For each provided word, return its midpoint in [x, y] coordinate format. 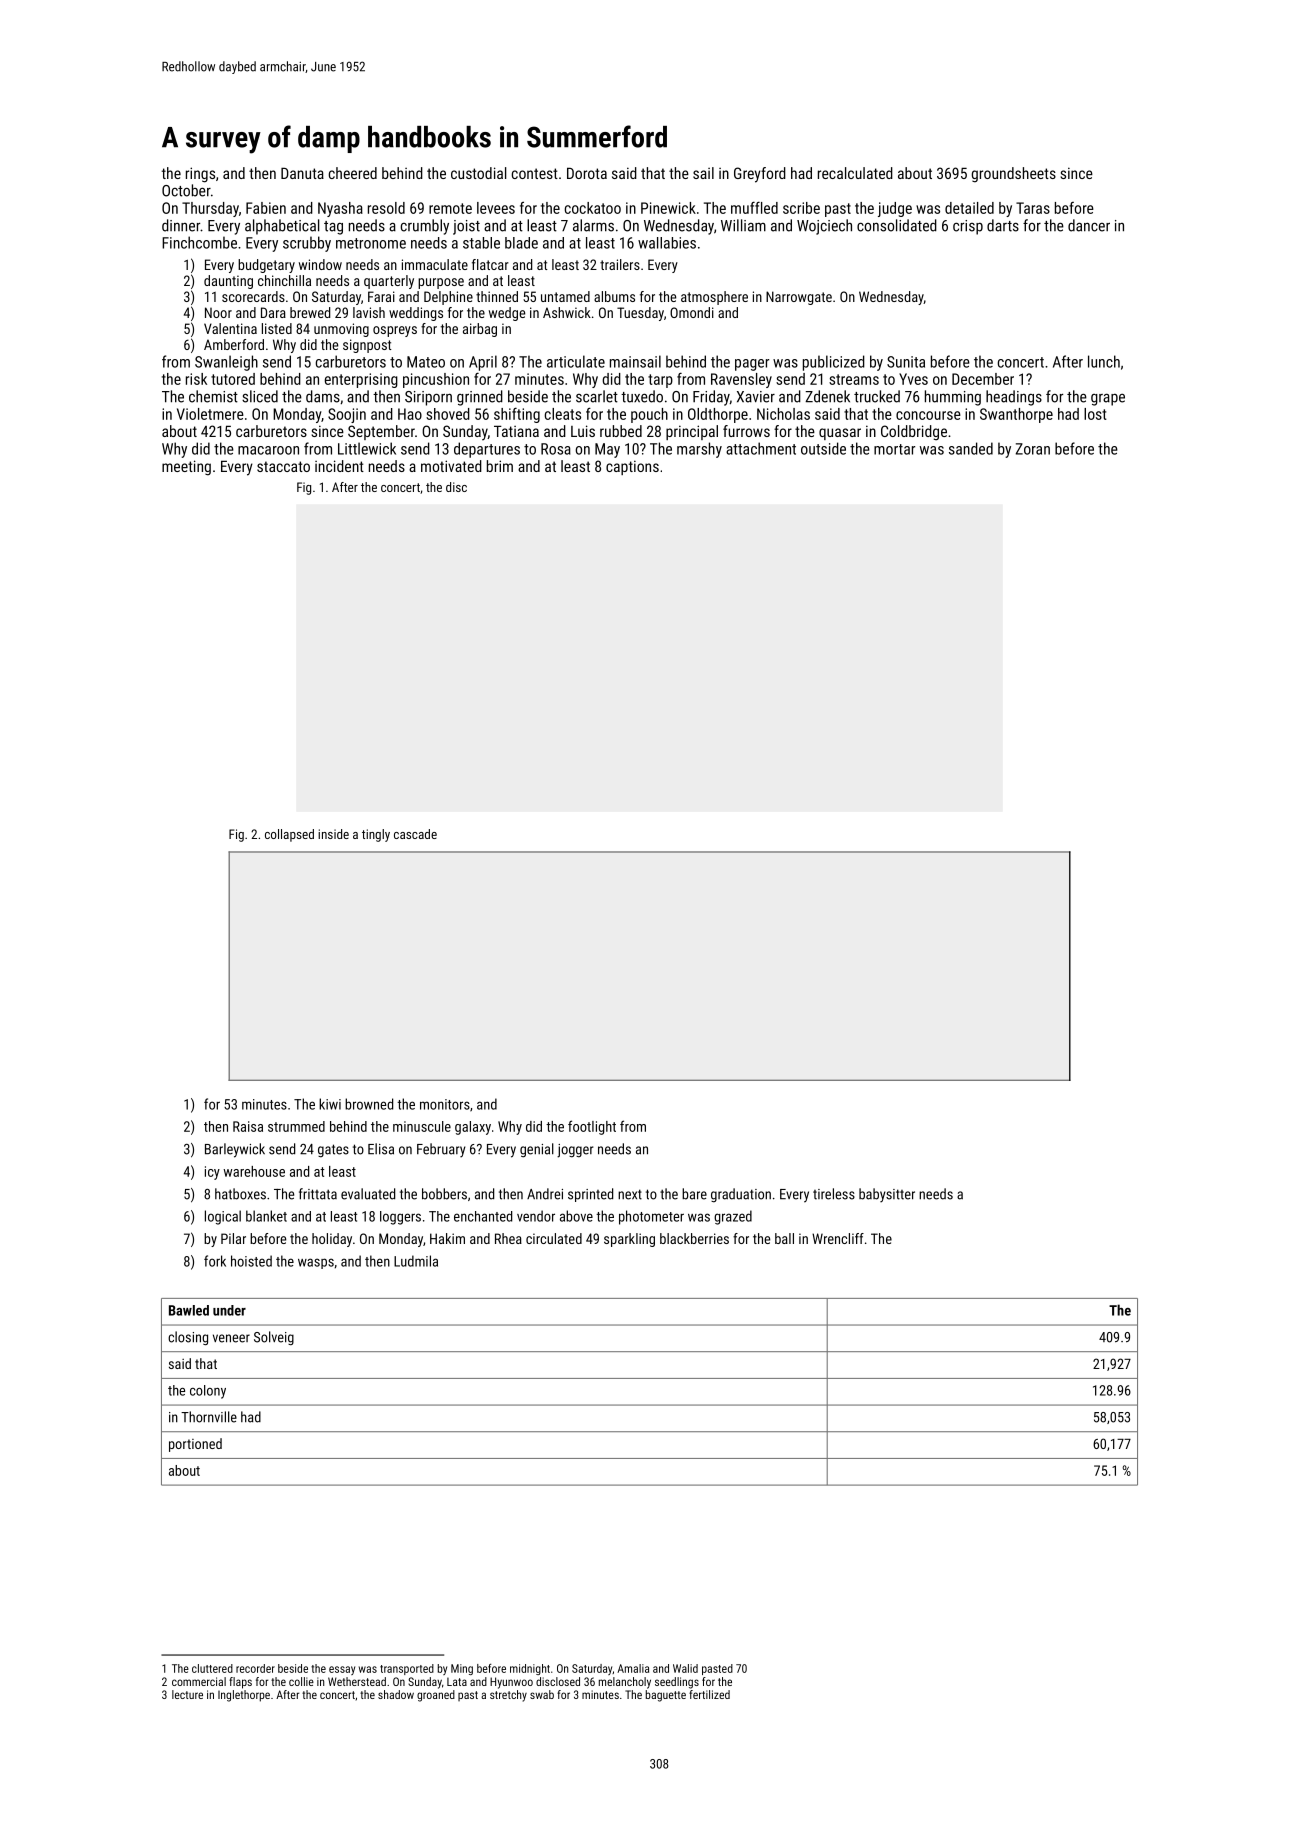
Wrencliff [838, 1238]
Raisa [248, 1126]
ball [784, 1238]
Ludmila [416, 1261]
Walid [685, 1668]
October [186, 190]
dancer [1089, 225]
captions [632, 467]
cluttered [212, 1668]
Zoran [1033, 449]
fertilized [709, 1694]
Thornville [209, 1417]
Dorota [587, 173]
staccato [283, 466]
